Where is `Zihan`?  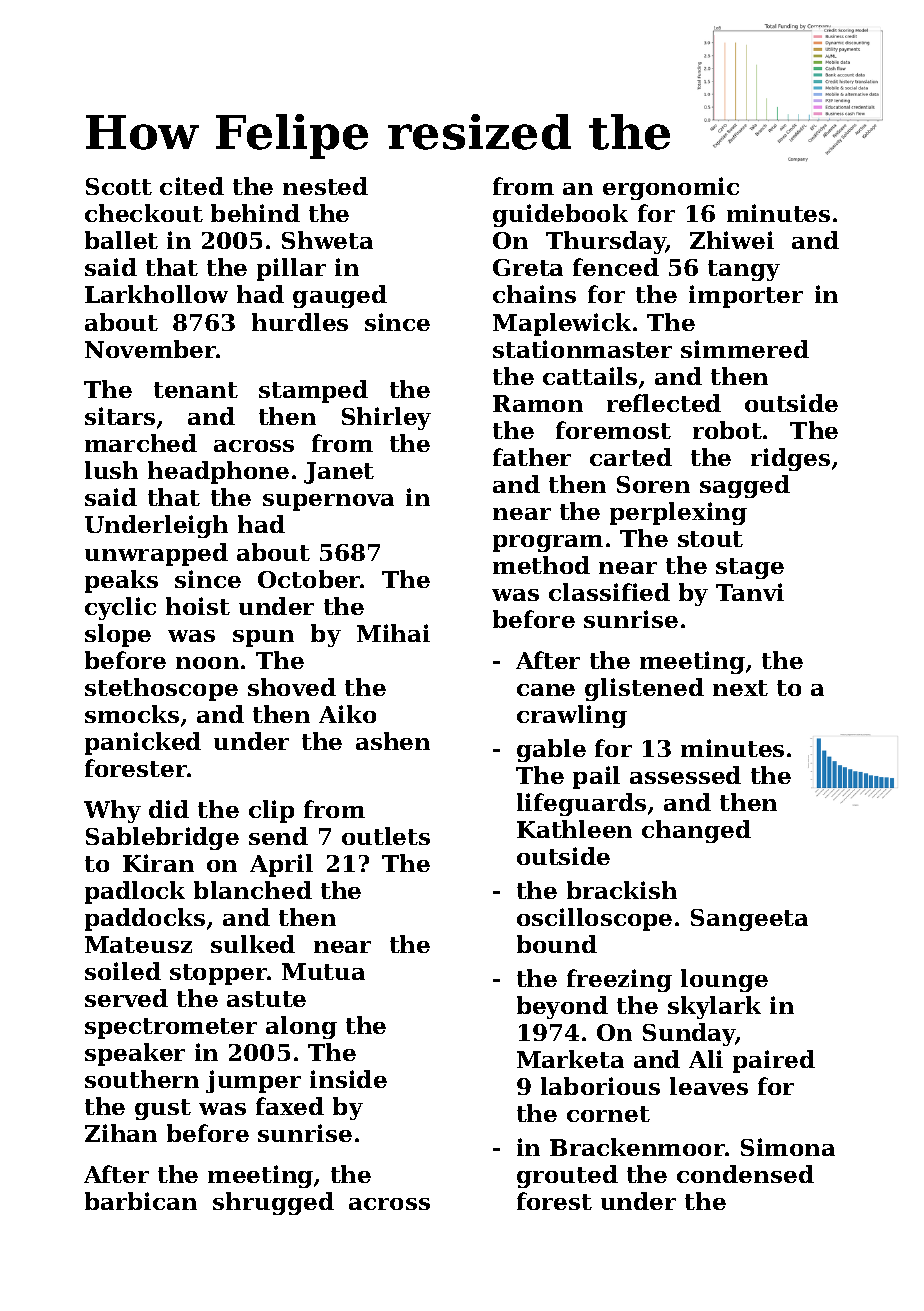
Zihan is located at coordinates (121, 1133).
